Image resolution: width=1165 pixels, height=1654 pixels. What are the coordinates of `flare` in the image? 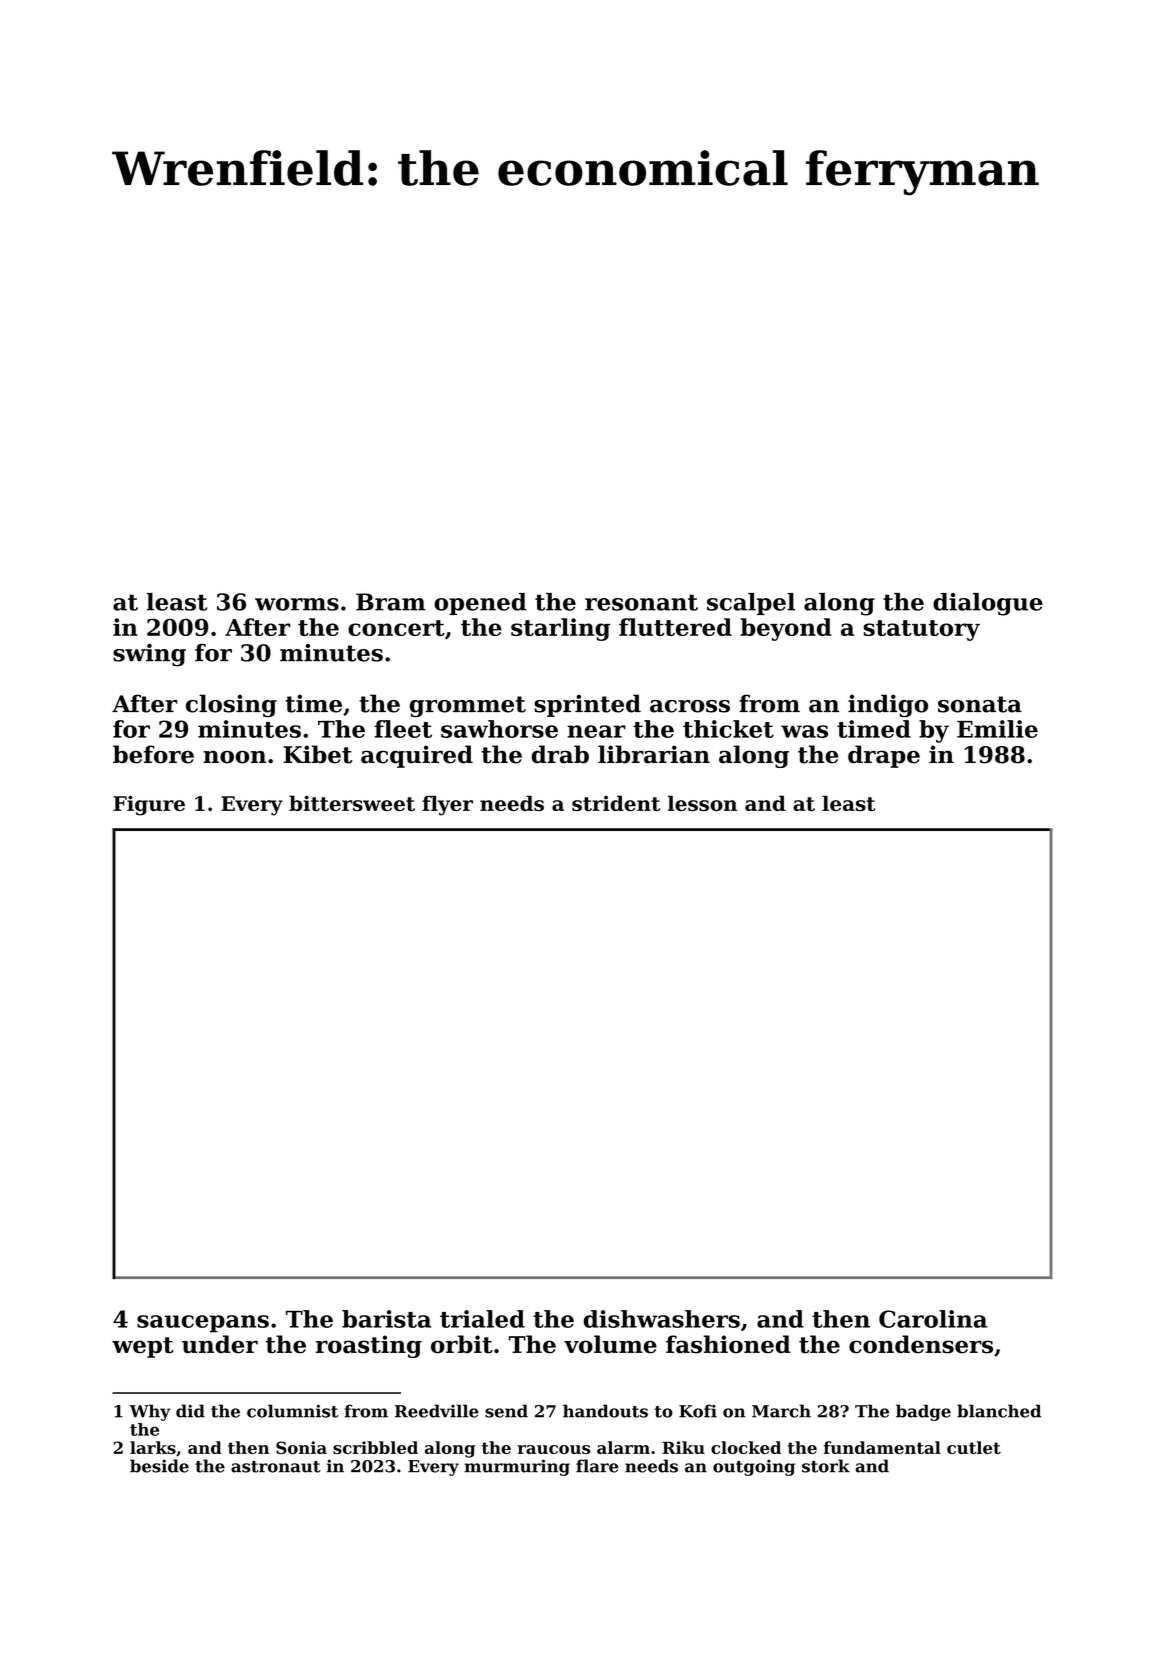 It's located at (597, 1466).
